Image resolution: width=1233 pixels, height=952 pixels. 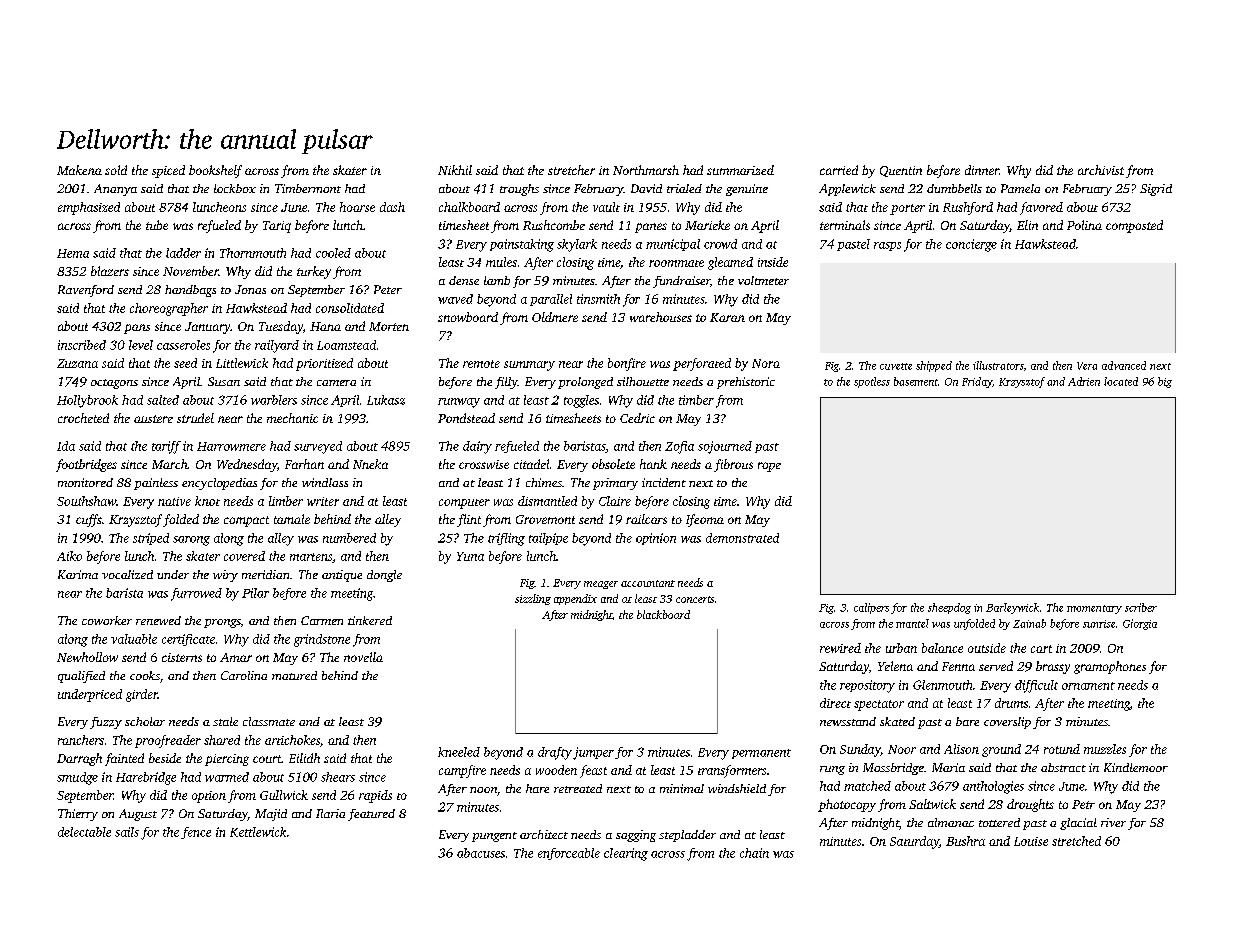 I want to click on almanac, so click(x=951, y=822).
